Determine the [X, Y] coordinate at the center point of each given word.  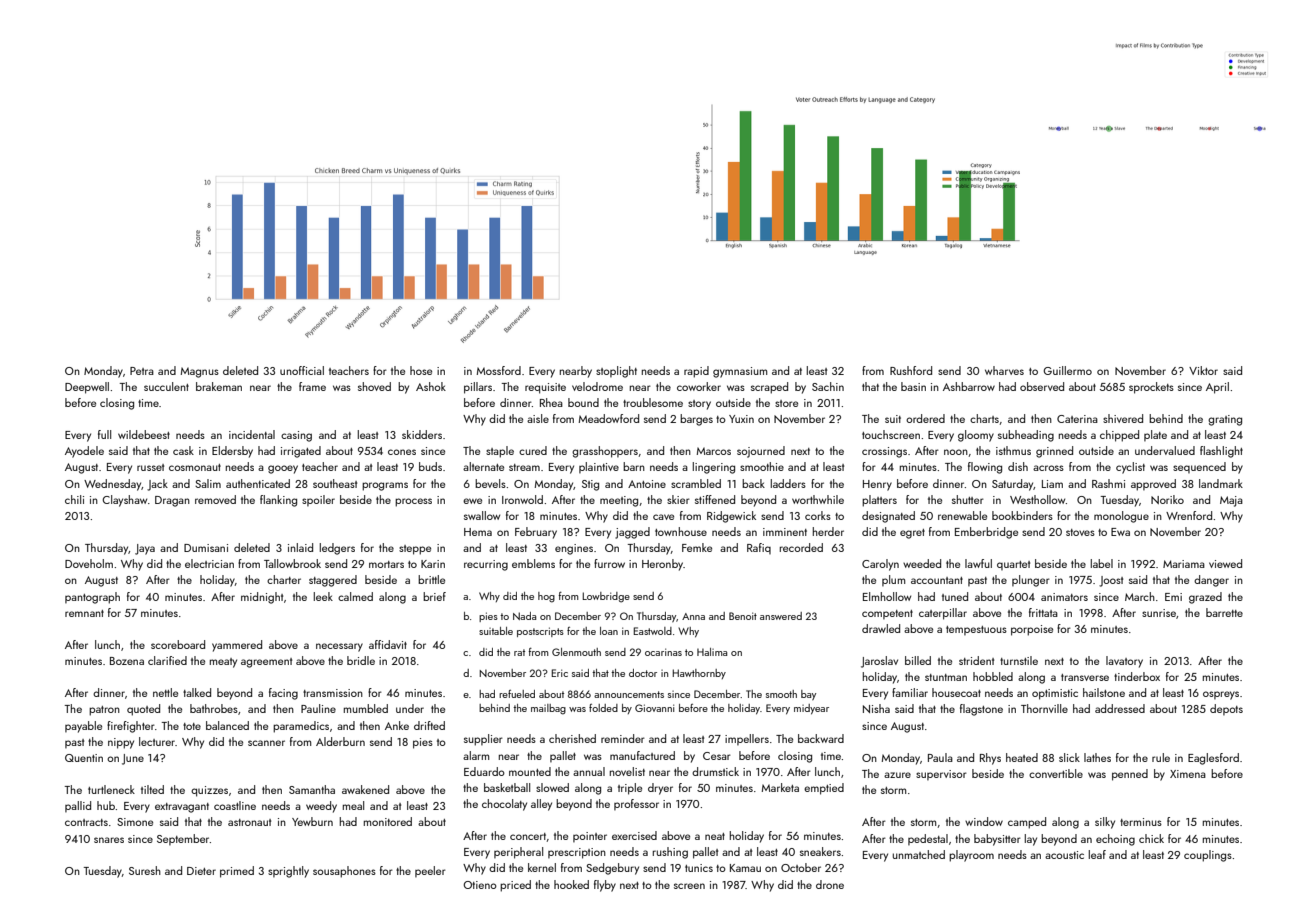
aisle [538, 418]
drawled [881, 628]
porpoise [1032, 630]
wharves [1004, 370]
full [104, 434]
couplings [1208, 856]
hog [546, 597]
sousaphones [344, 872]
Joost [1111, 581]
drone [830, 884]
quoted [143, 710]
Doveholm [89, 563]
